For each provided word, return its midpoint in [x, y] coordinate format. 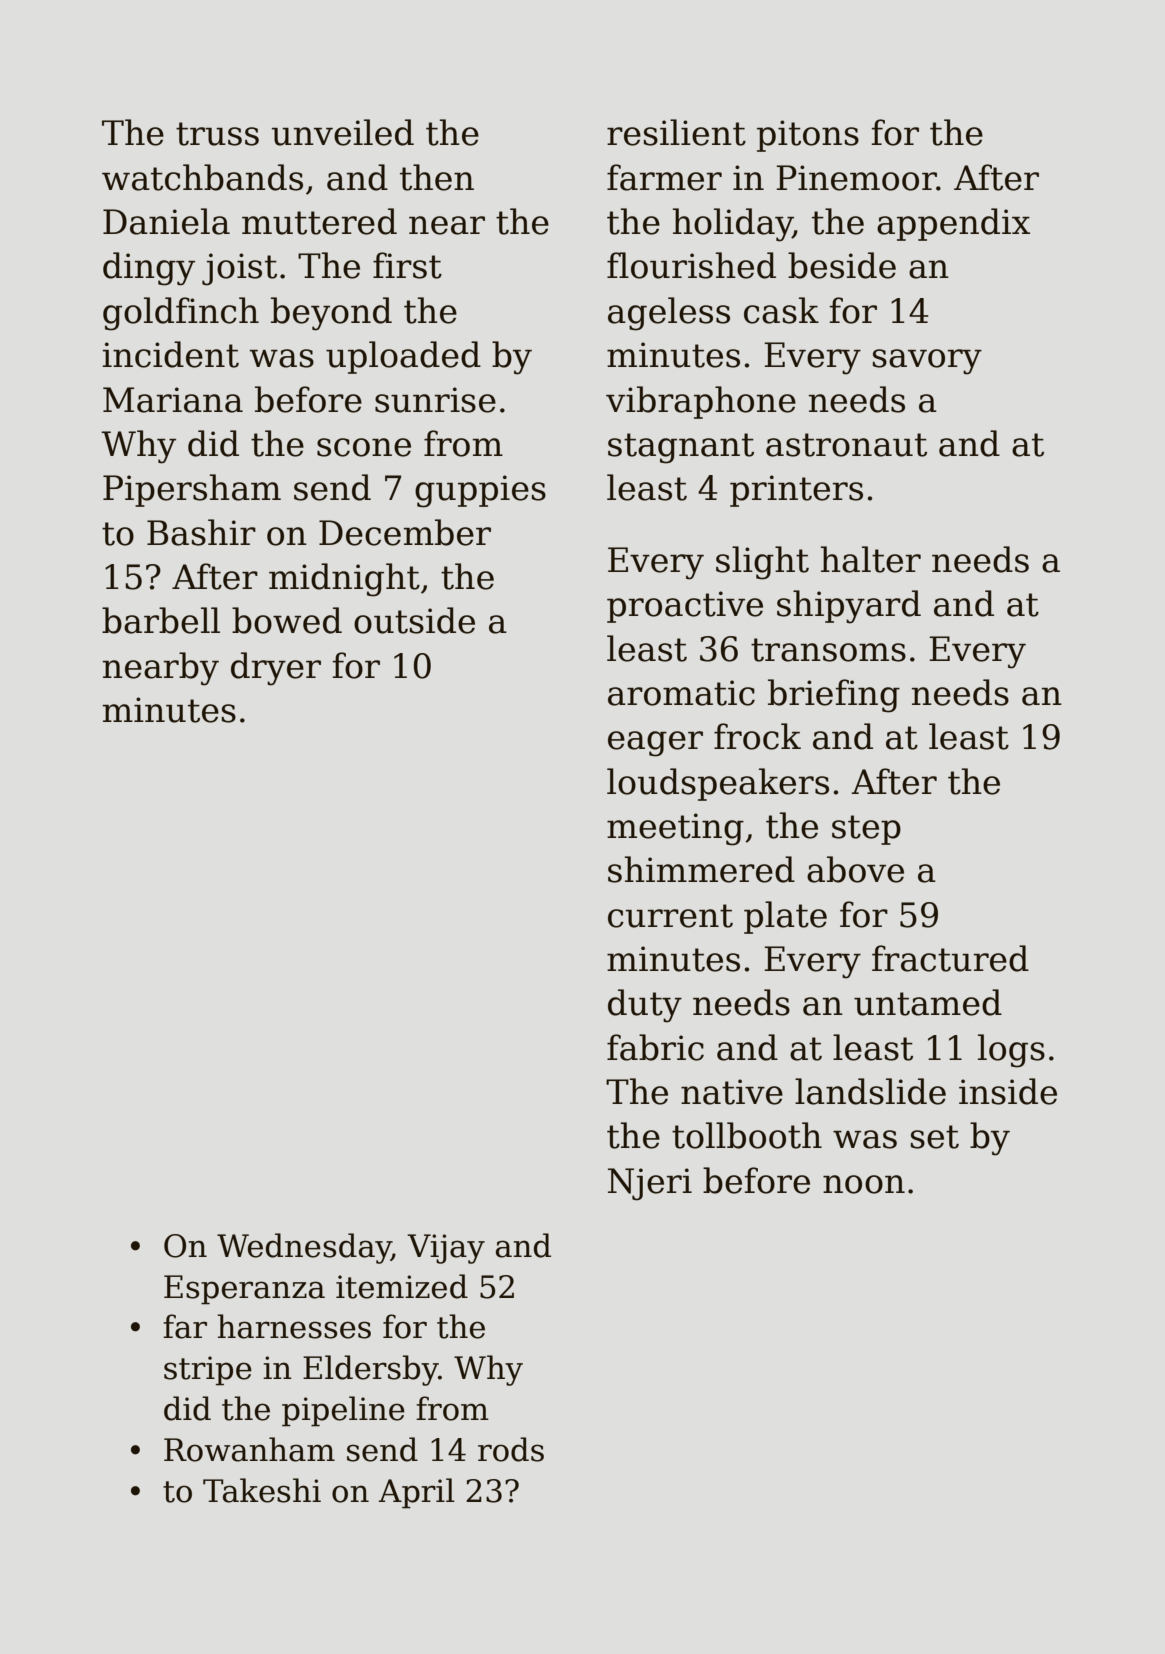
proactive [685, 607]
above [855, 869]
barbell [161, 620]
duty [645, 1006]
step [866, 830]
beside [842, 265]
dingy [149, 269]
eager [655, 744]
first [407, 265]
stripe [208, 1371]
